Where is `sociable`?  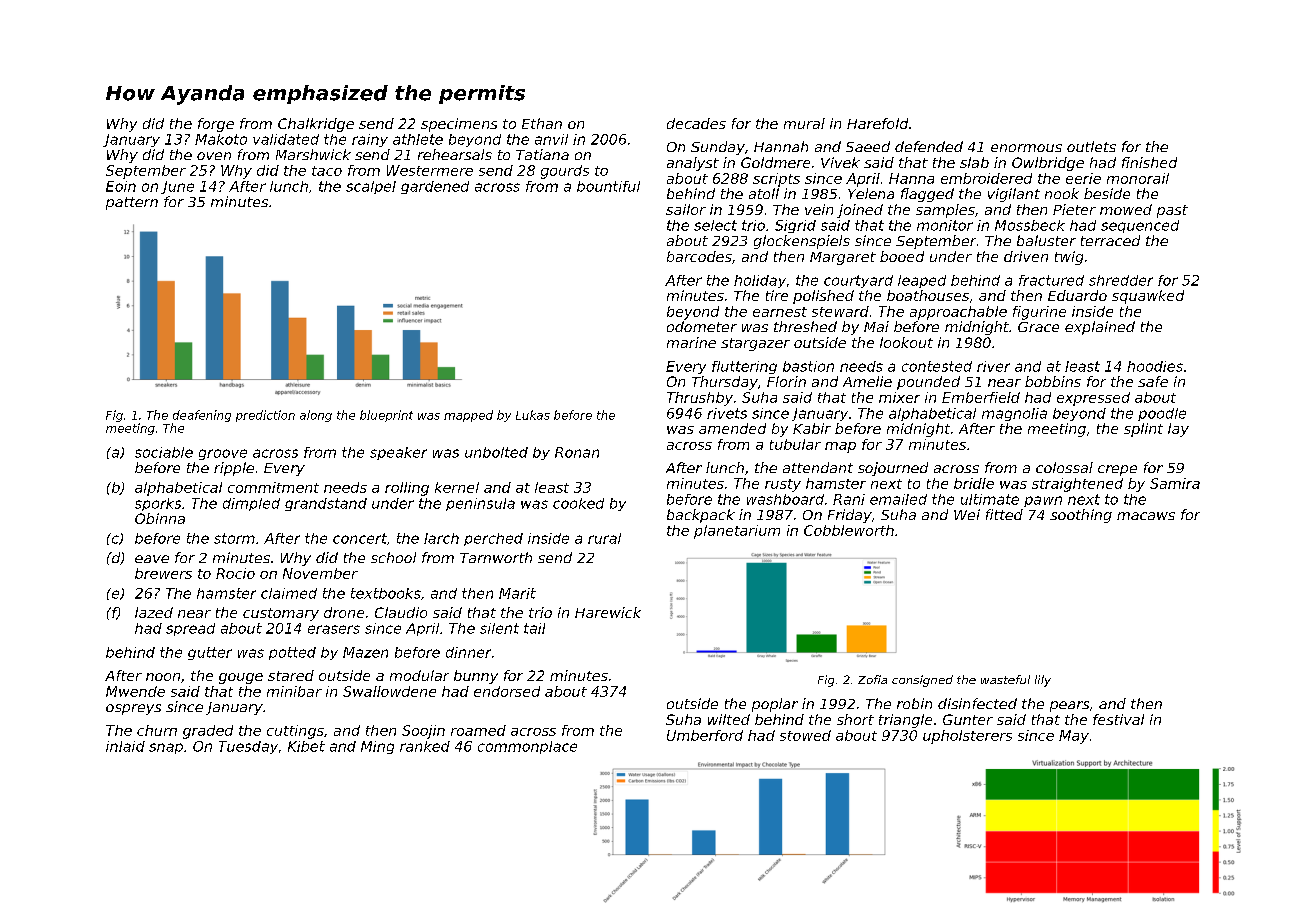 sociable is located at coordinates (164, 452).
